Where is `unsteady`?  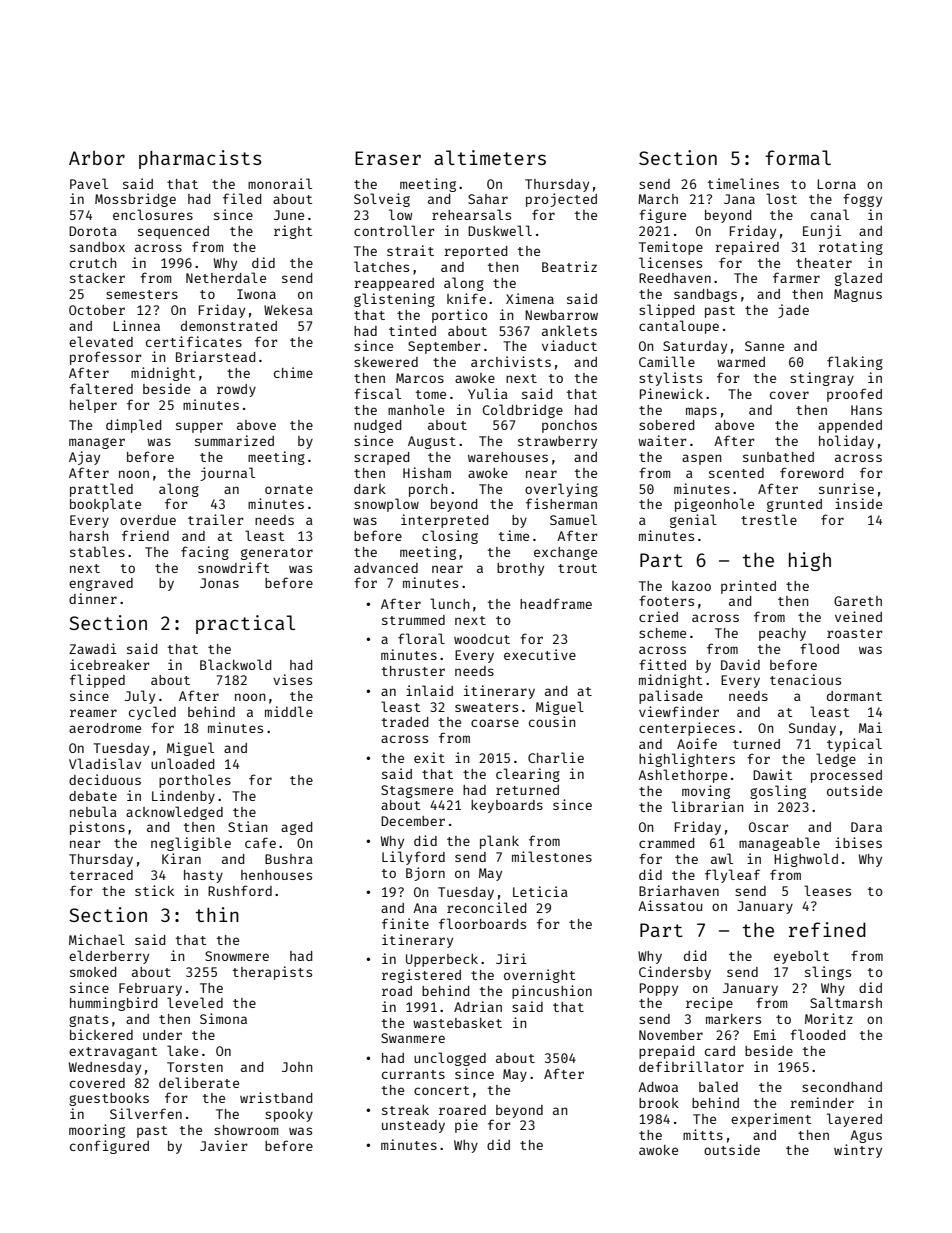
unsteady is located at coordinates (413, 1126).
